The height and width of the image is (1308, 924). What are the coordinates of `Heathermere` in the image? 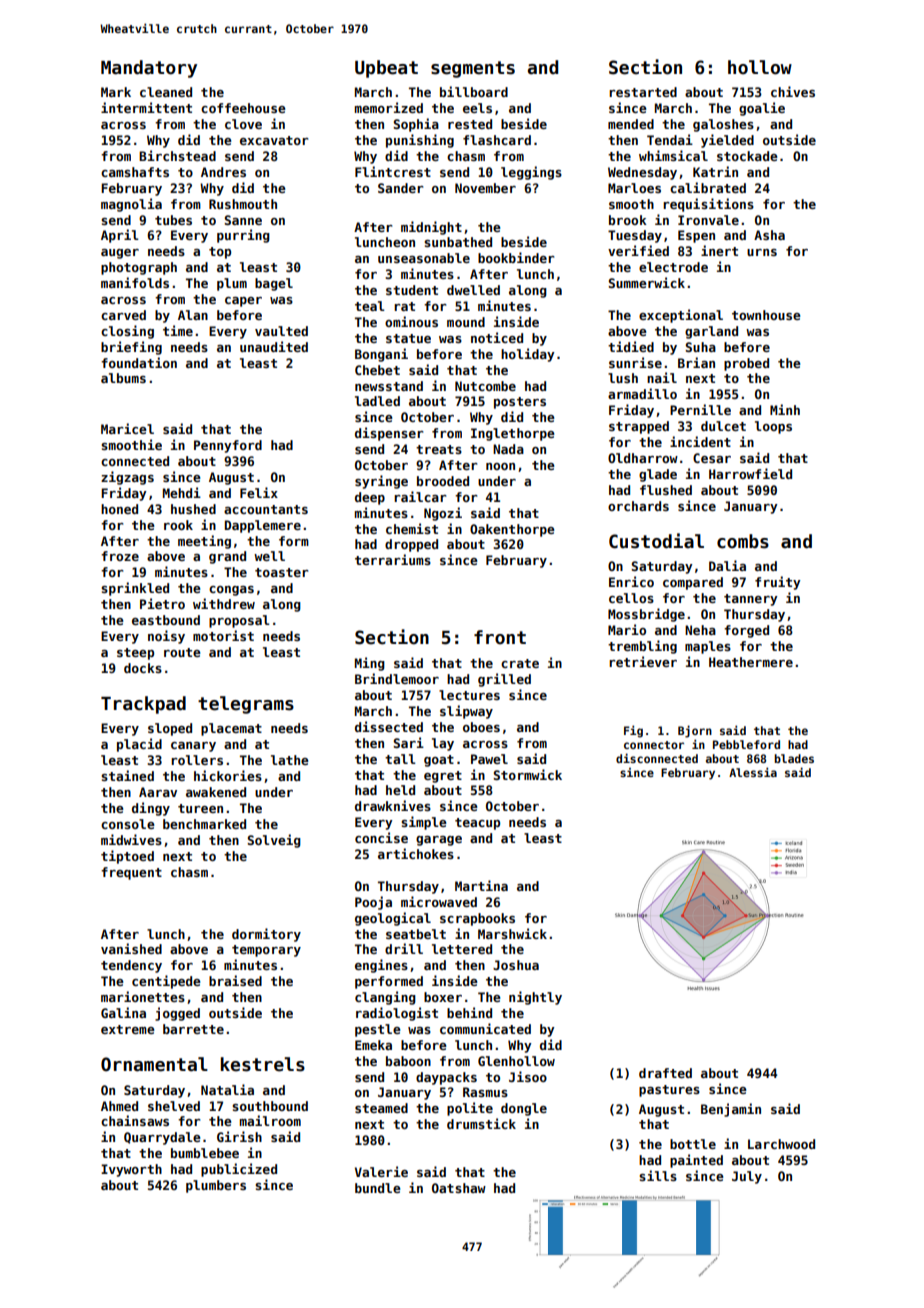 It's located at (751, 662).
